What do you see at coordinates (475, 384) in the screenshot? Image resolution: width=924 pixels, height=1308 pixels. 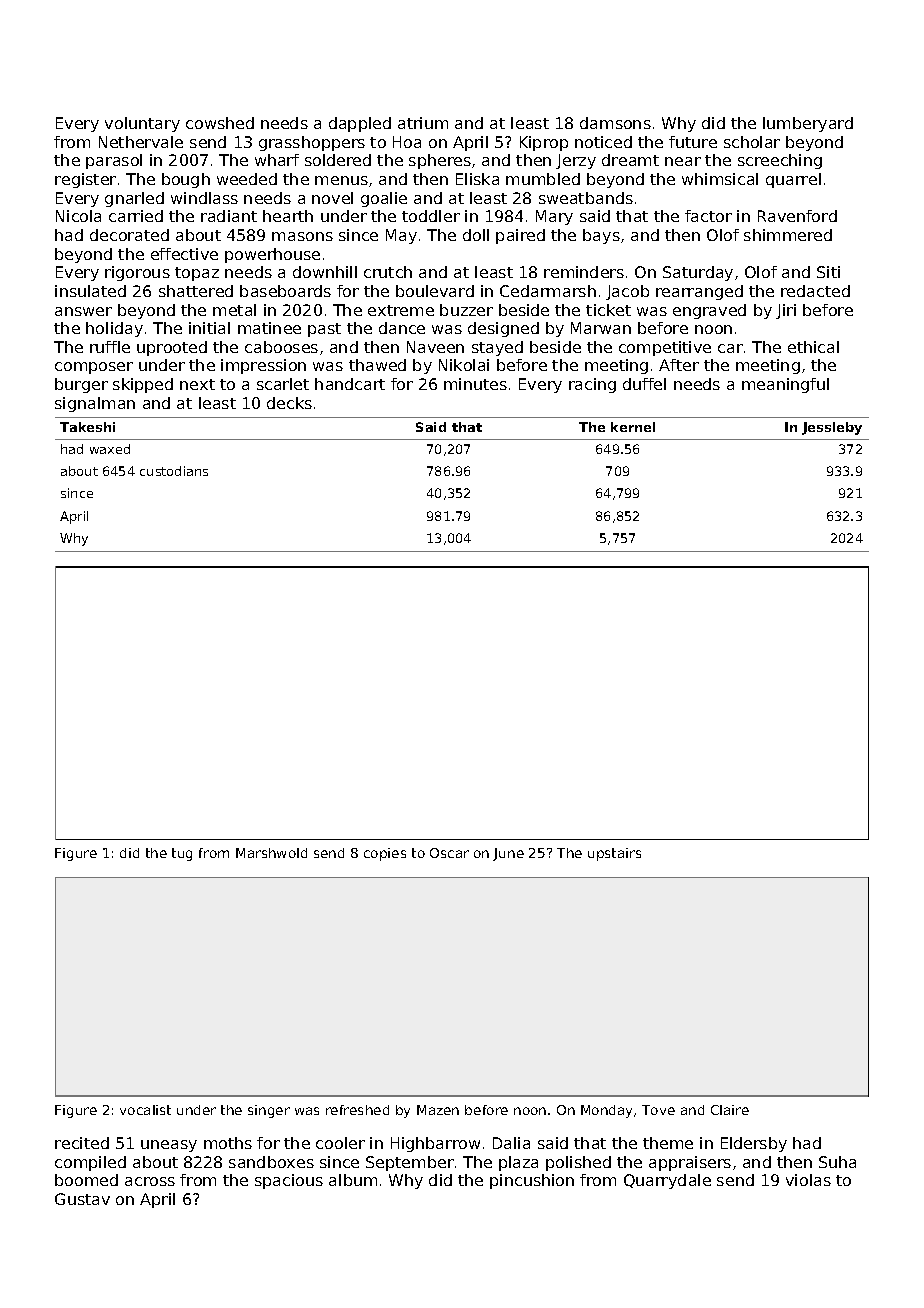 I see `minutes` at bounding box center [475, 384].
